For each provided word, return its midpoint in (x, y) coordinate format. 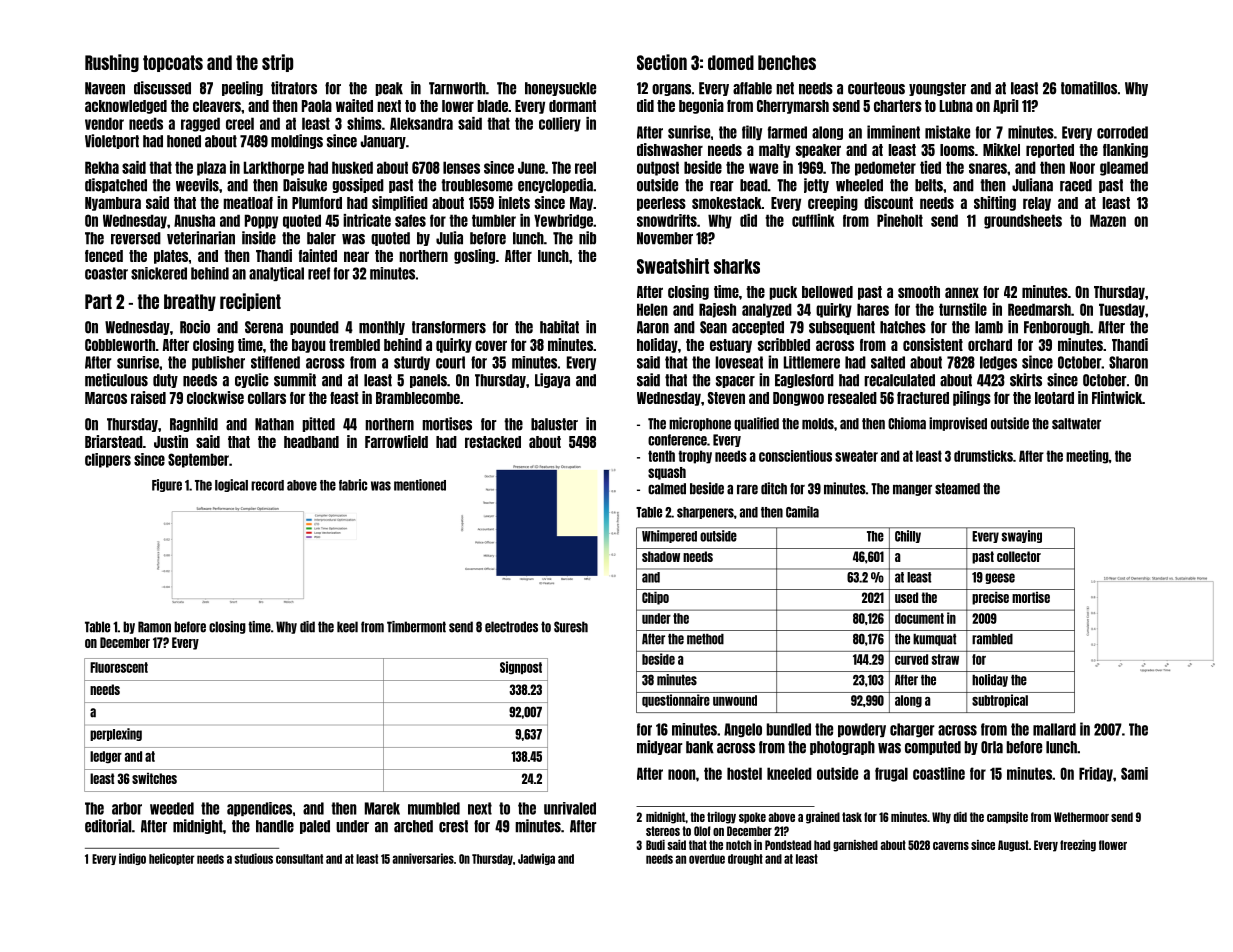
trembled (354, 345)
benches (787, 62)
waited (354, 105)
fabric (353, 485)
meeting (1087, 457)
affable (752, 88)
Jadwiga (536, 859)
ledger (106, 757)
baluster (554, 424)
